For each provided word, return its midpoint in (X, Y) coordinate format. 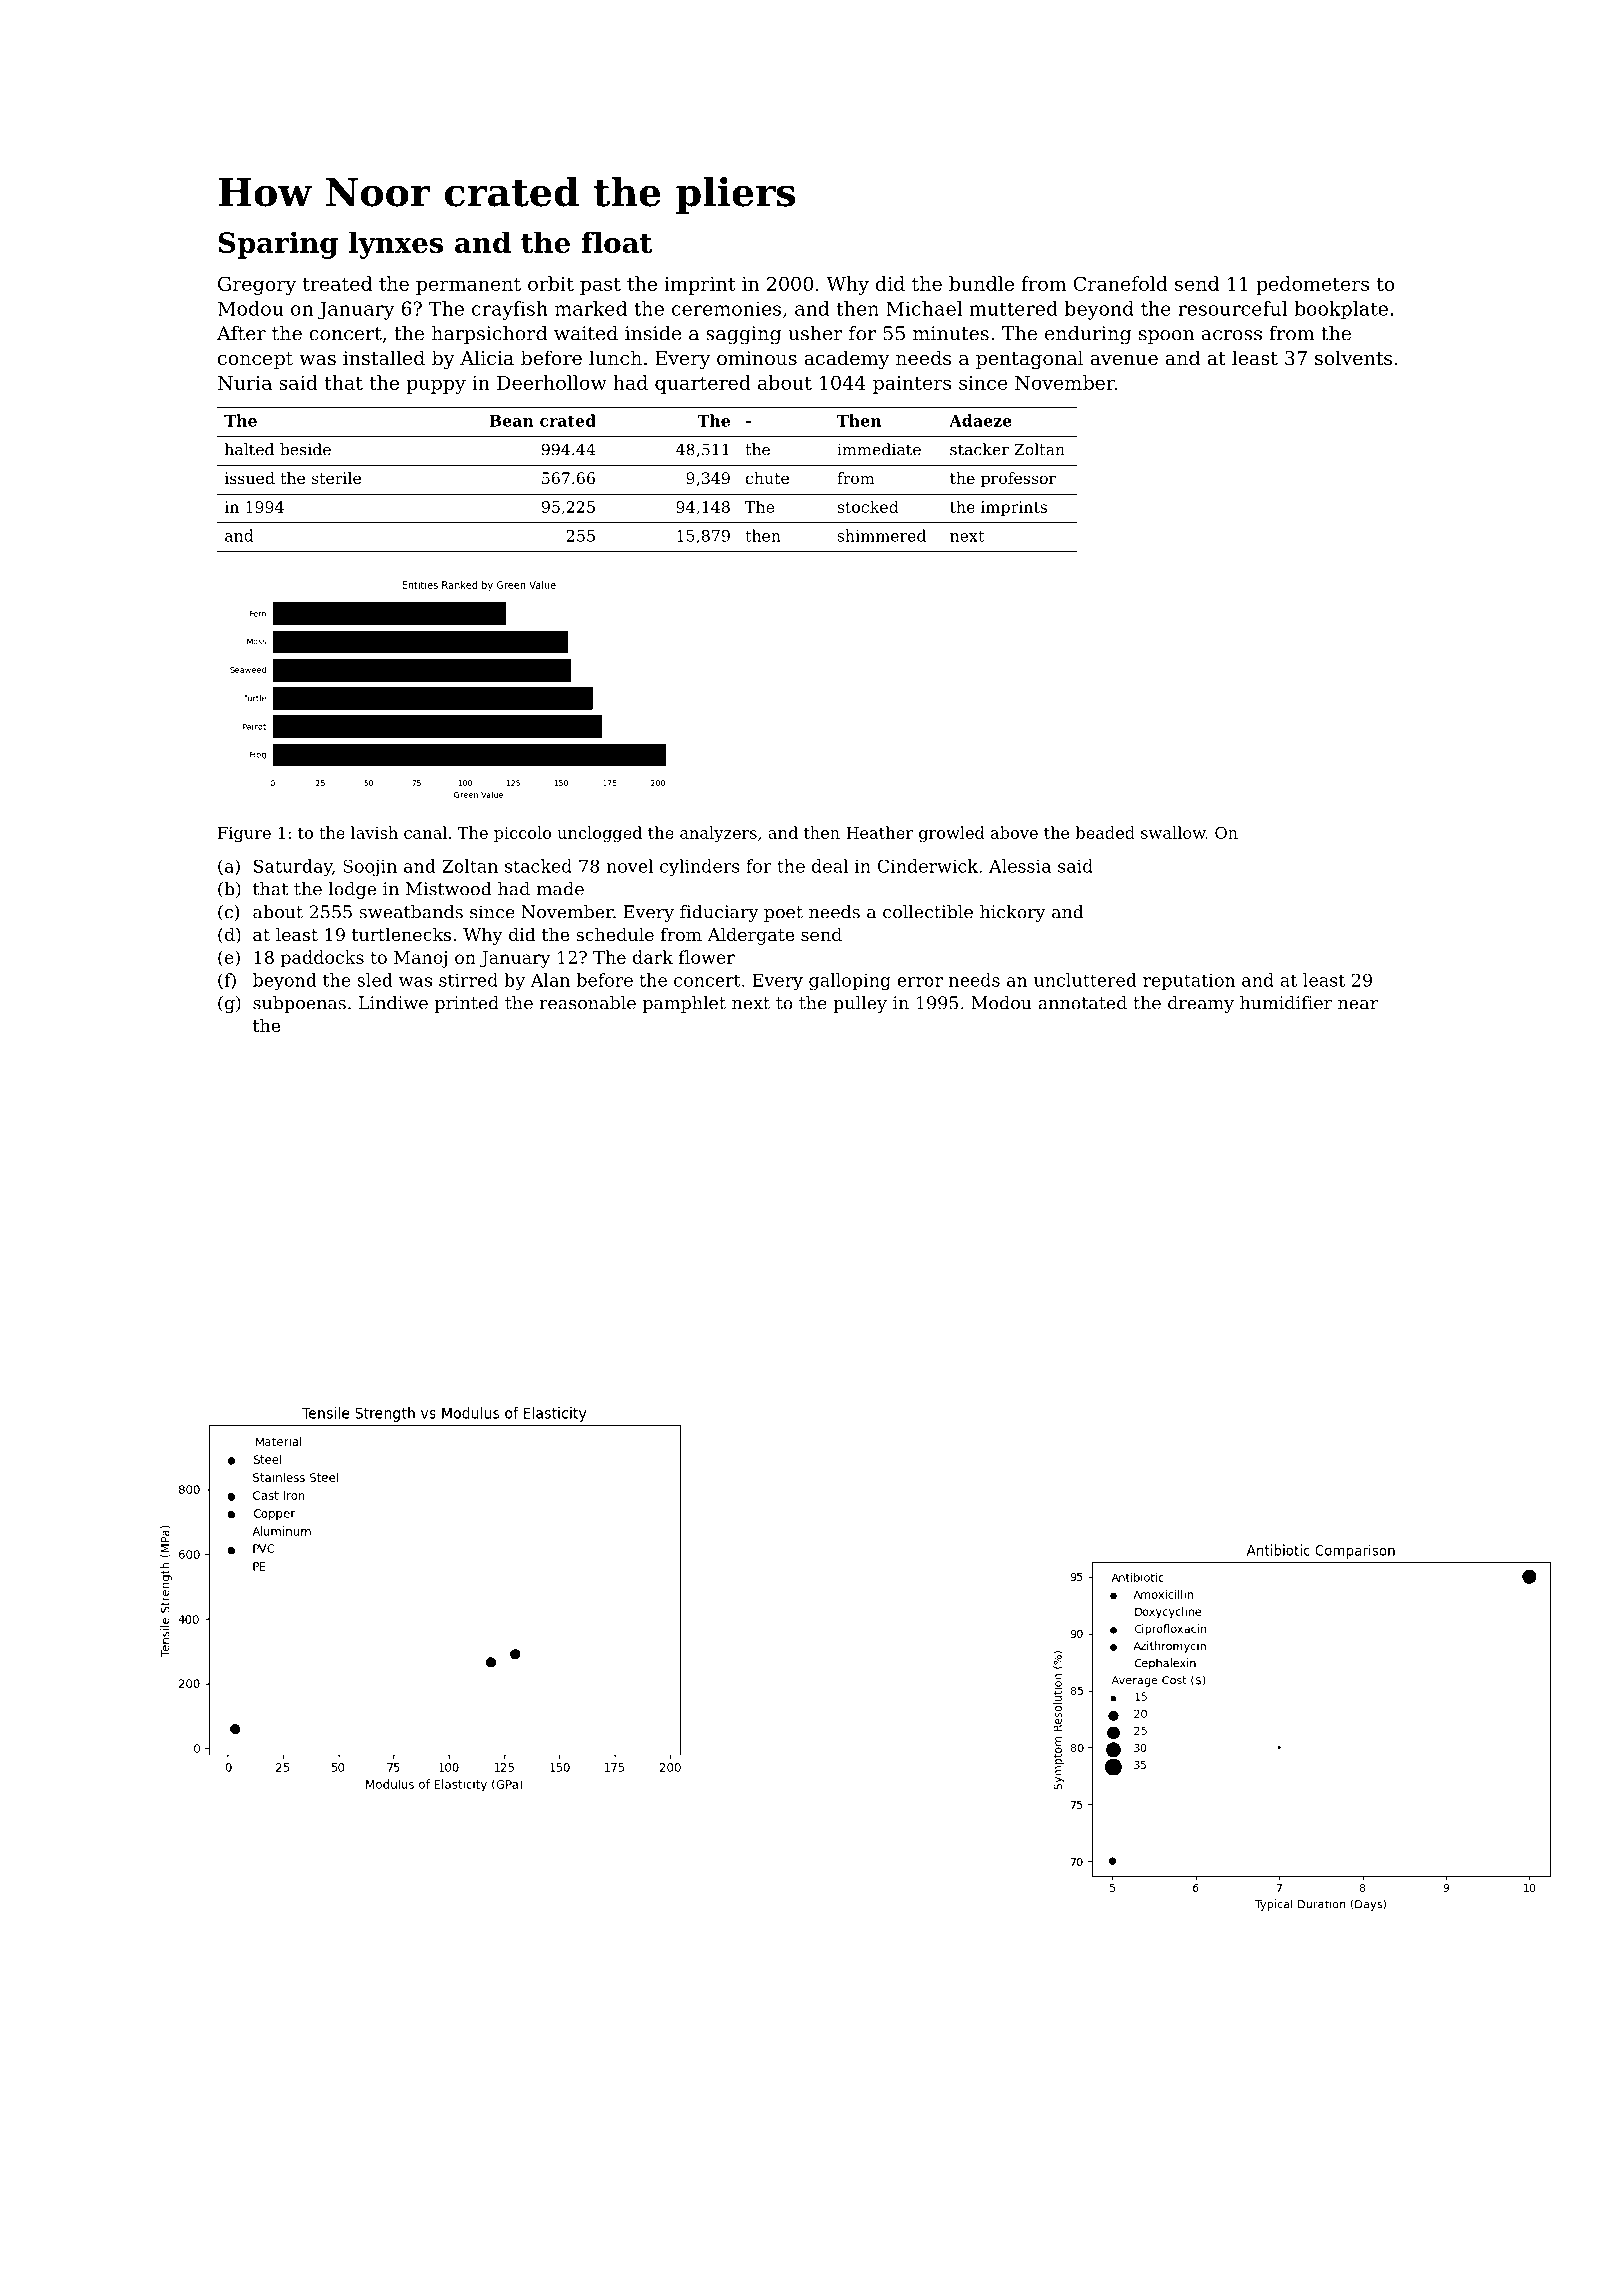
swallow (1173, 832)
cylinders (700, 868)
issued (250, 478)
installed (384, 357)
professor (1018, 480)
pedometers (1312, 285)
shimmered (882, 535)
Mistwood (449, 889)
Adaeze (980, 420)
